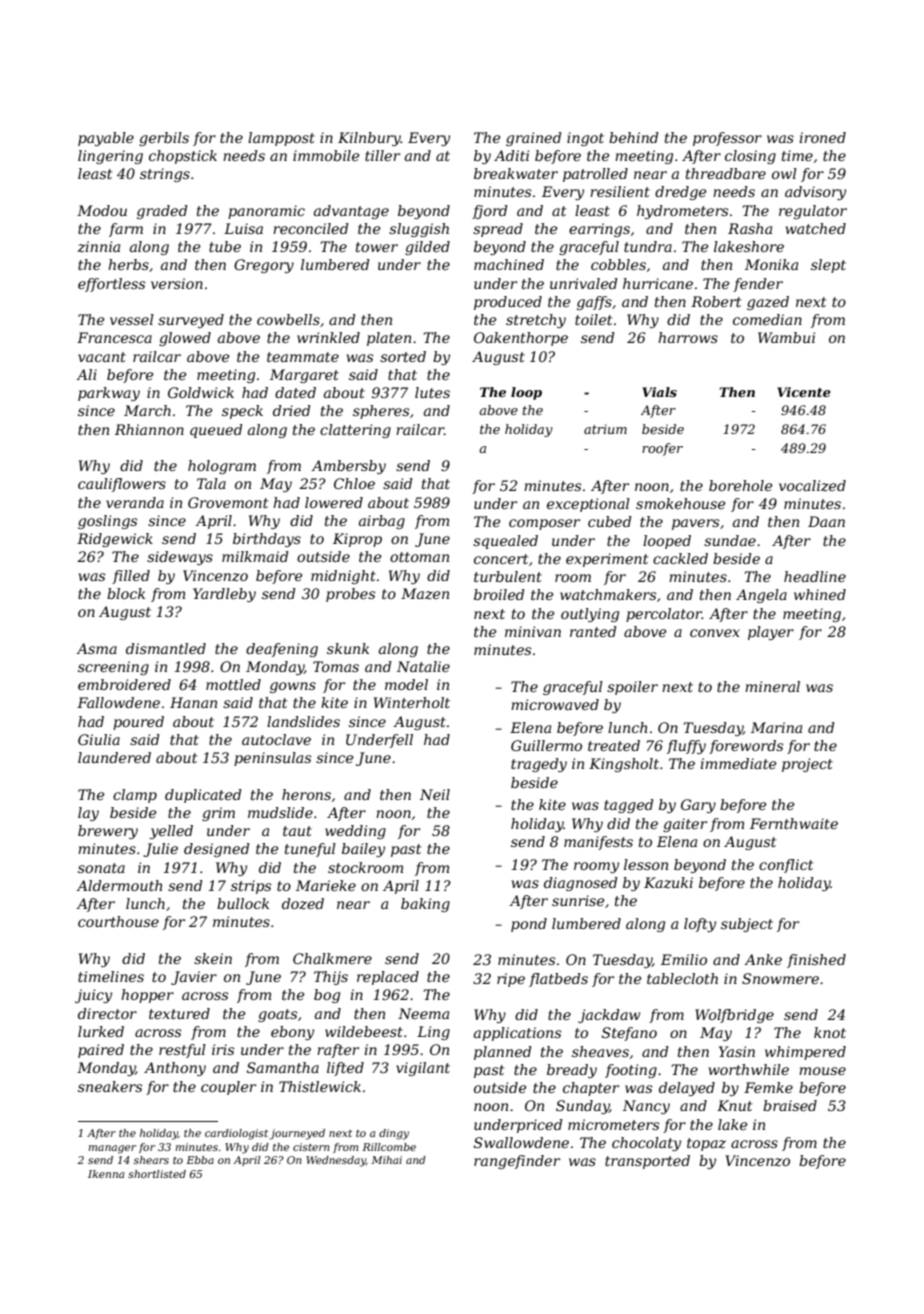 This screenshot has height=1314, width=924. I want to click on autoclave, so click(276, 739).
